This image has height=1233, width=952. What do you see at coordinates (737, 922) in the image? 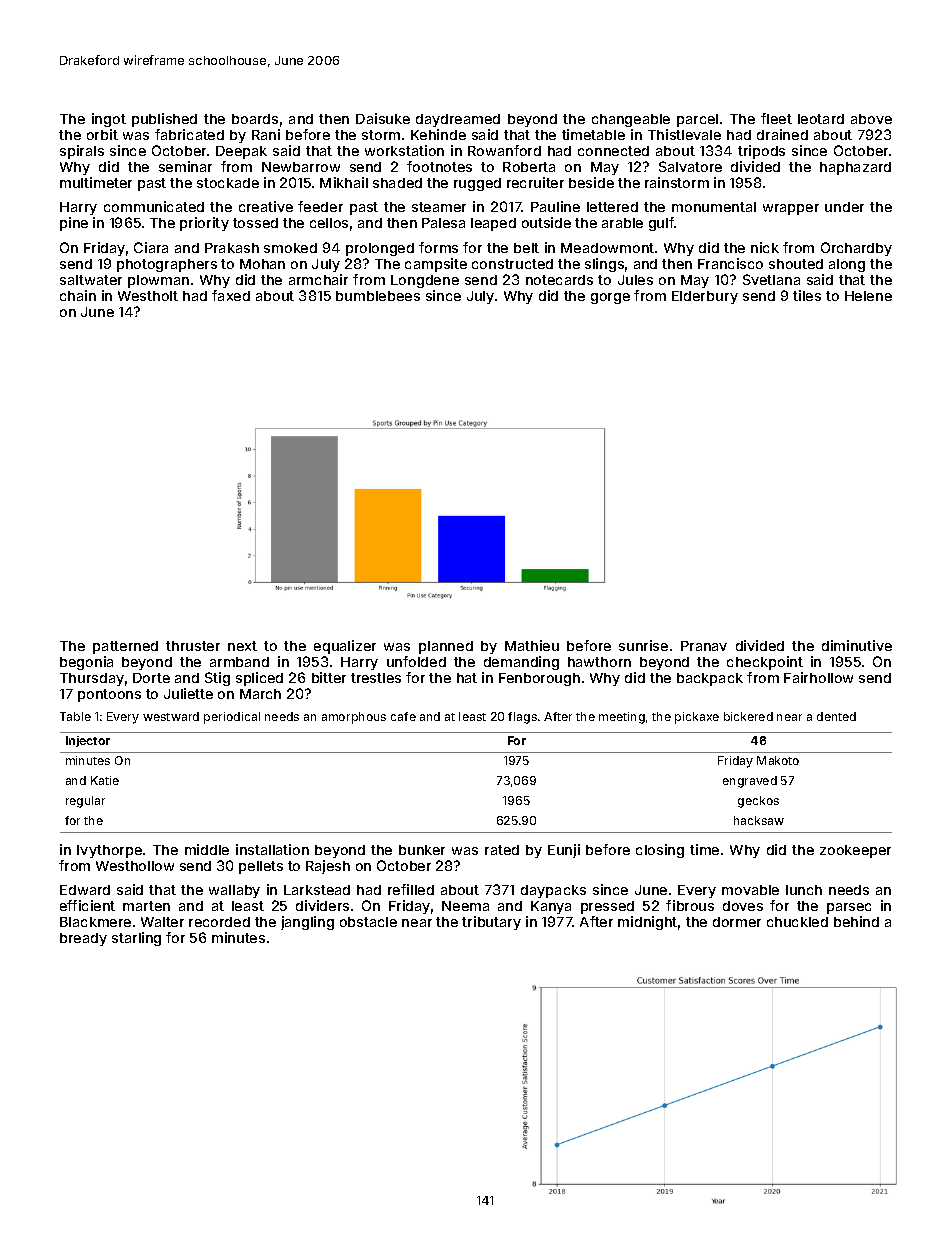
I see `dormer` at bounding box center [737, 922].
